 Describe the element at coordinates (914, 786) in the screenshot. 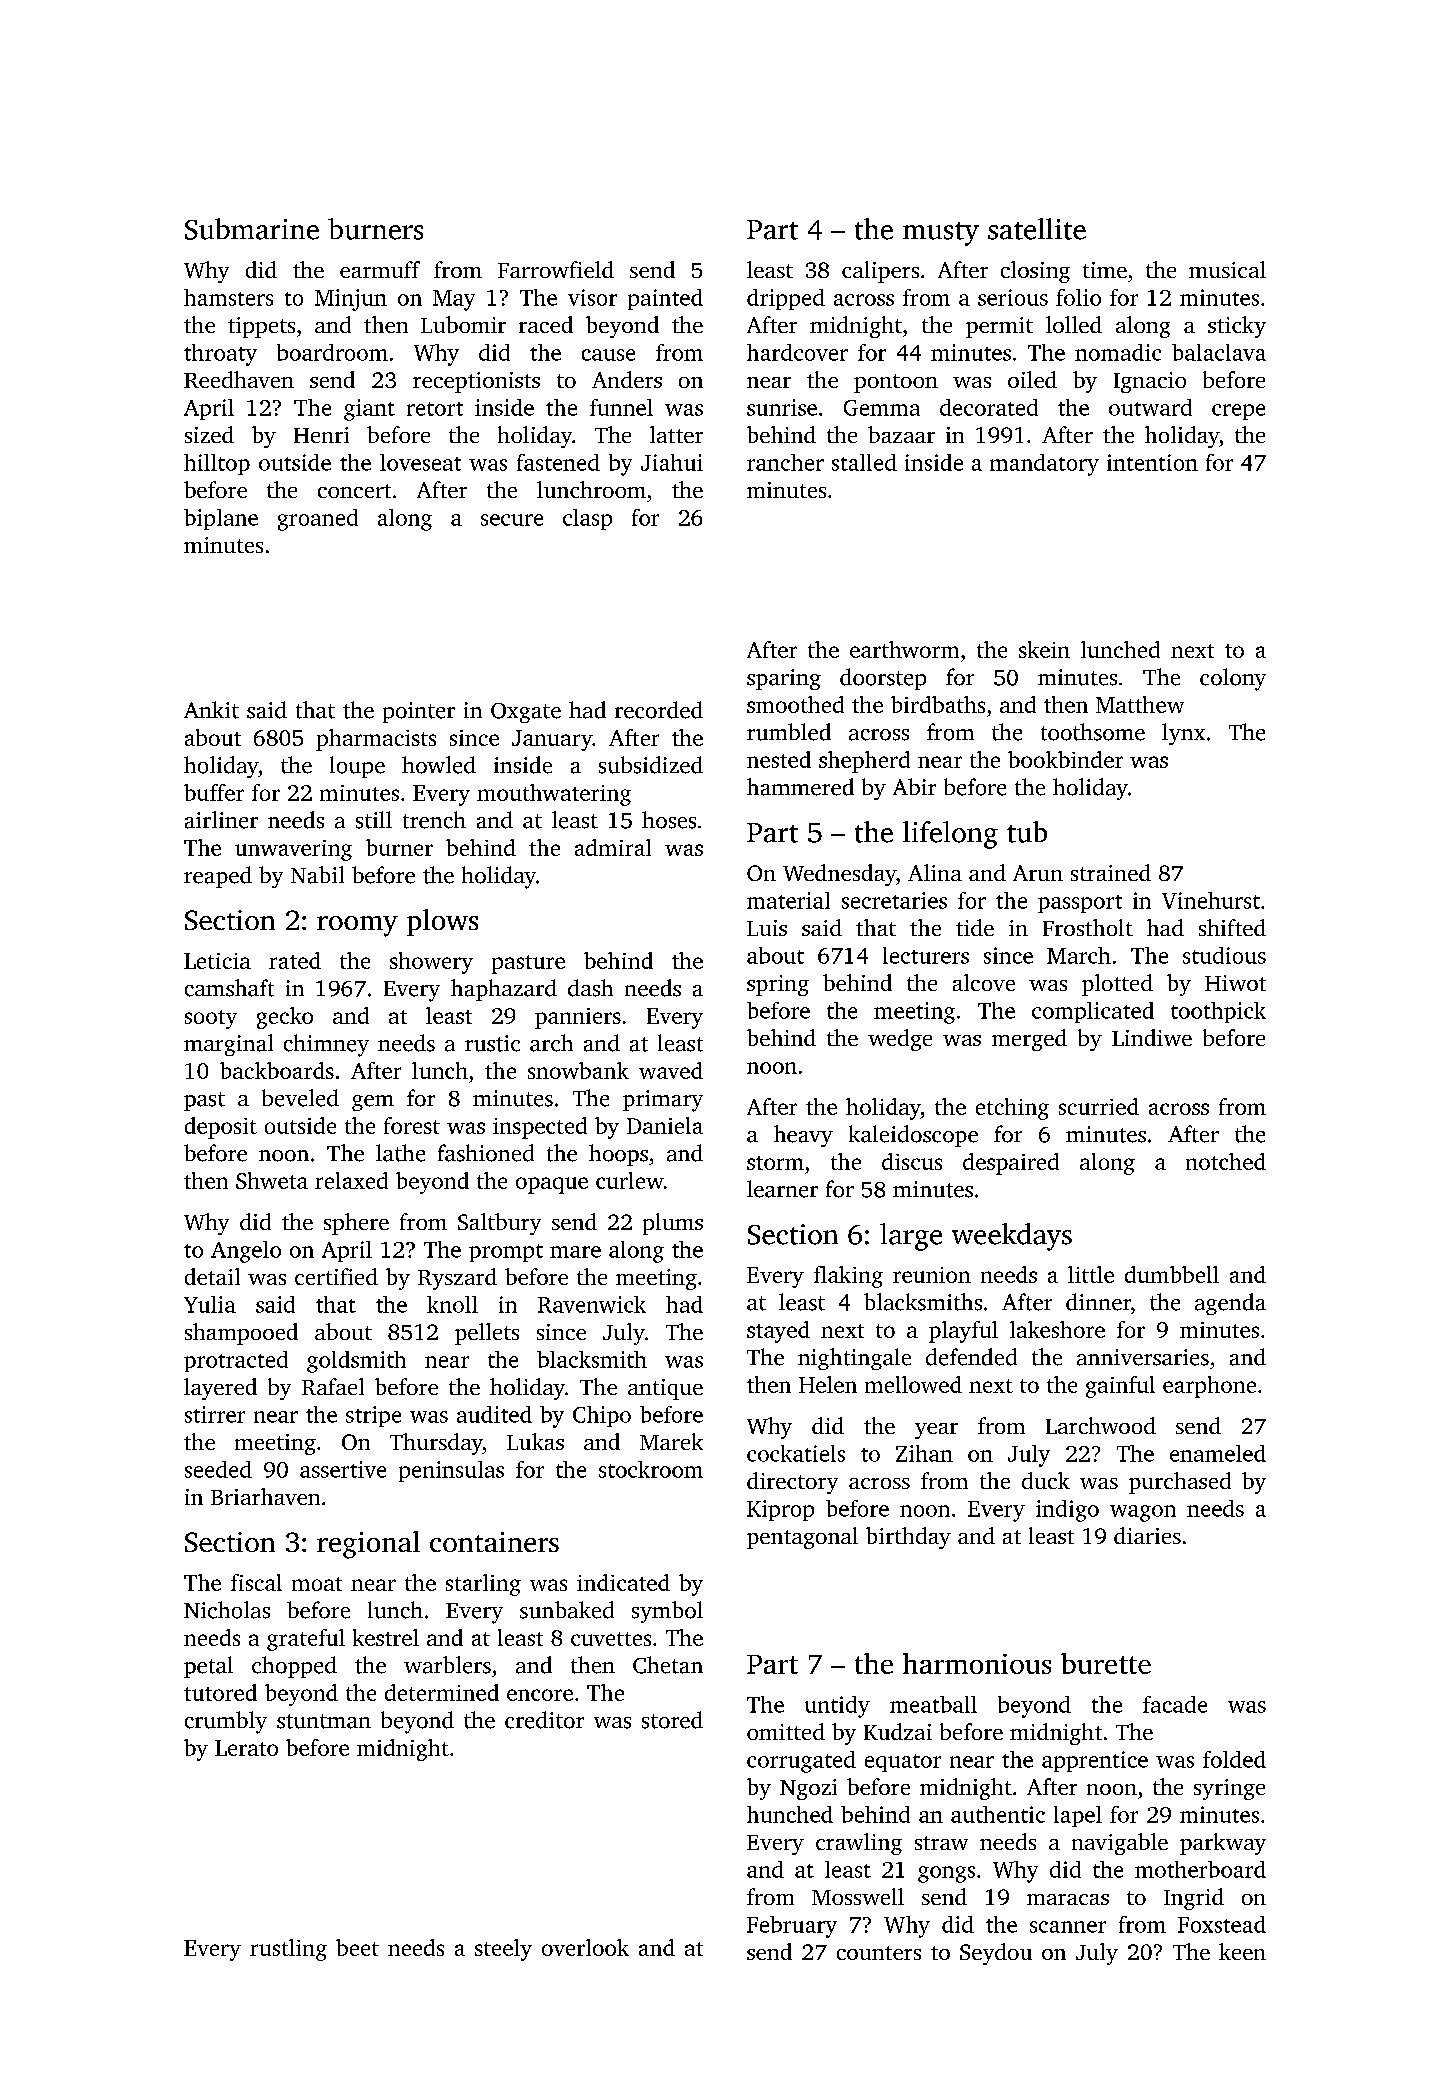

I see `Abir` at that location.
